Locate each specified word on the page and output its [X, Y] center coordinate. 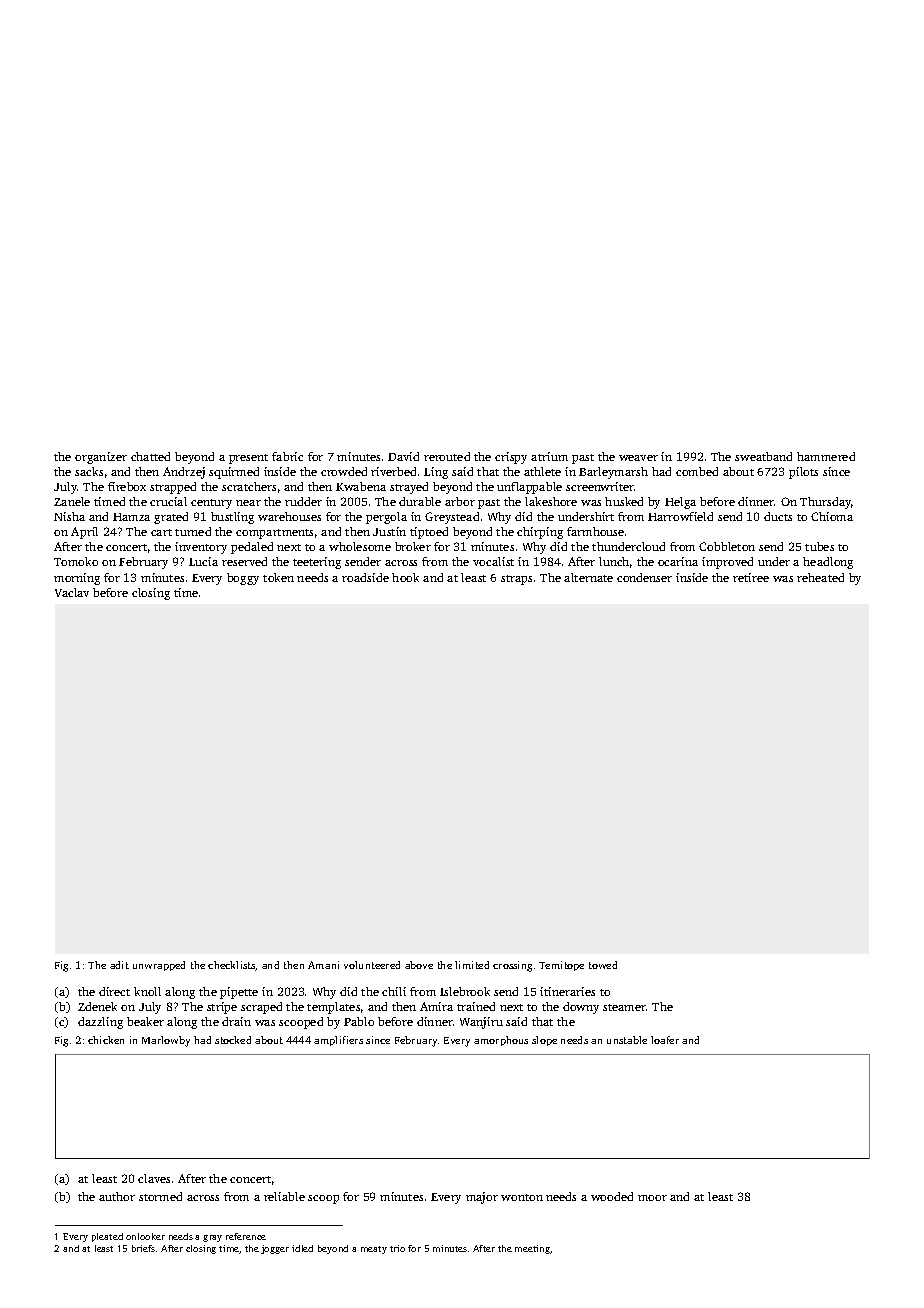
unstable [627, 1040]
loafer [665, 1040]
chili [394, 991]
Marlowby [166, 1041]
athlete [542, 471]
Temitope [561, 966]
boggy [243, 579]
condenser [644, 577]
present [248, 459]
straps [516, 580]
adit [119, 965]
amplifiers [338, 1041]
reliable [284, 1196]
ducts [778, 516]
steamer [624, 1007]
